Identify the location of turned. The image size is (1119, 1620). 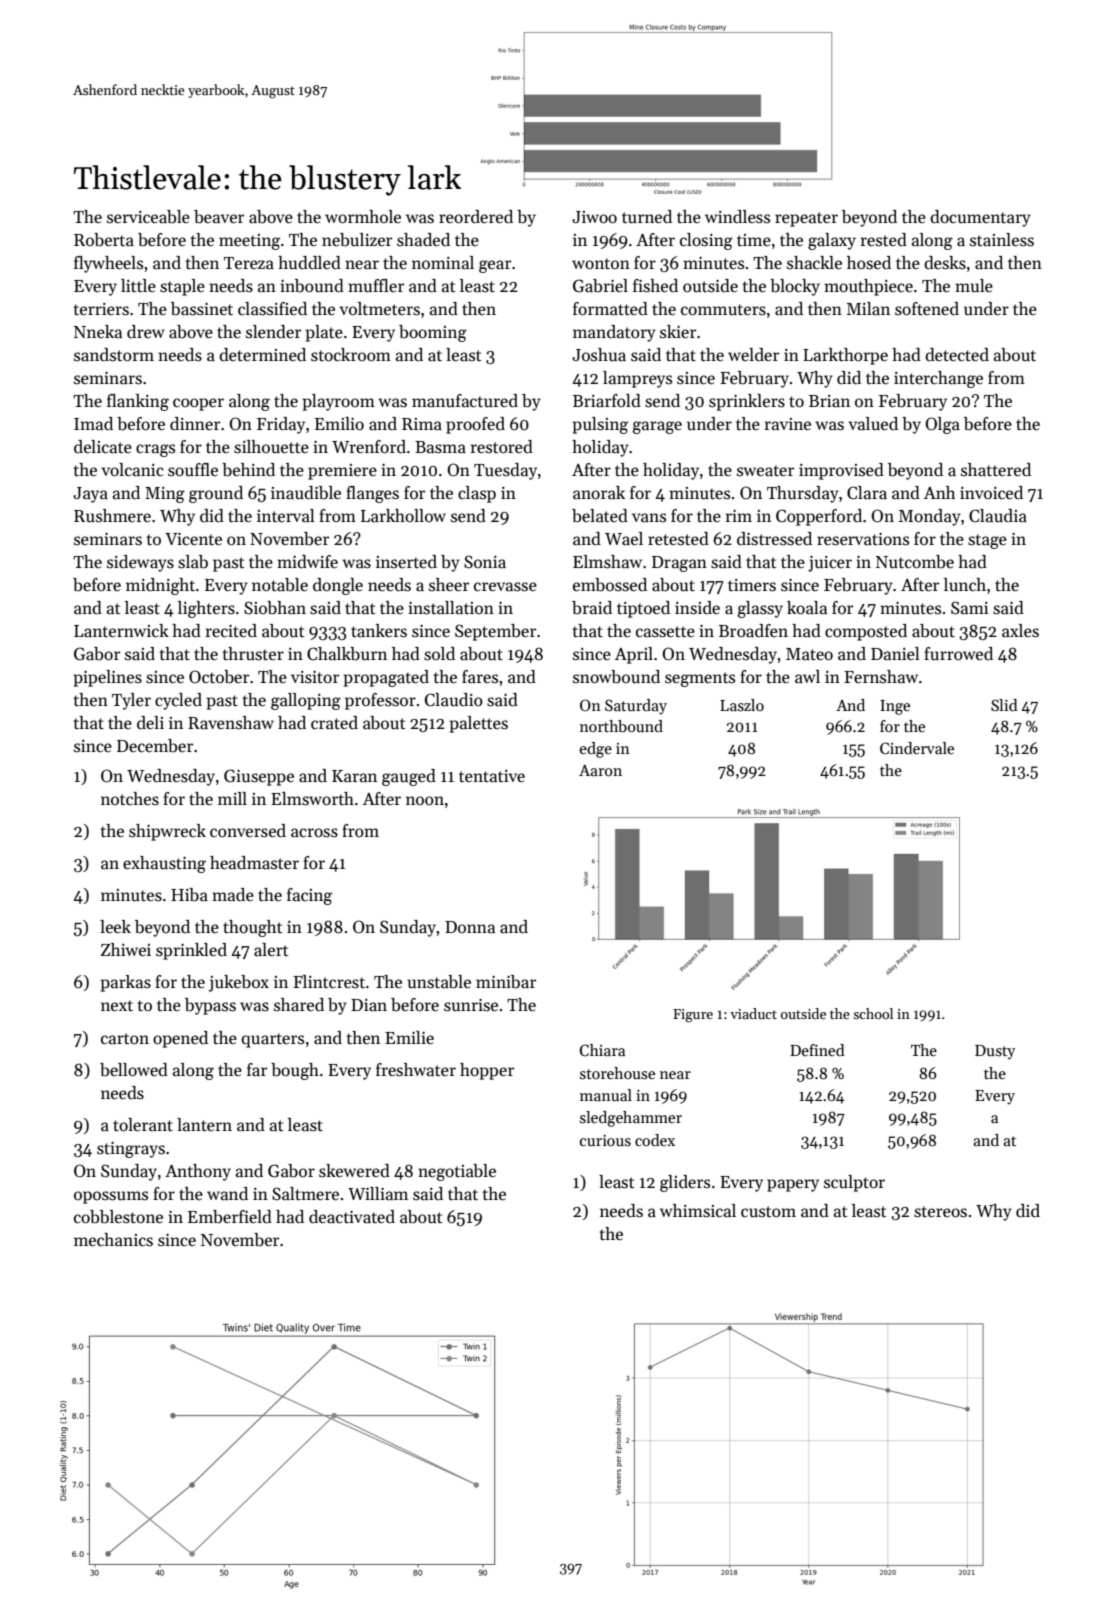
(647, 217).
